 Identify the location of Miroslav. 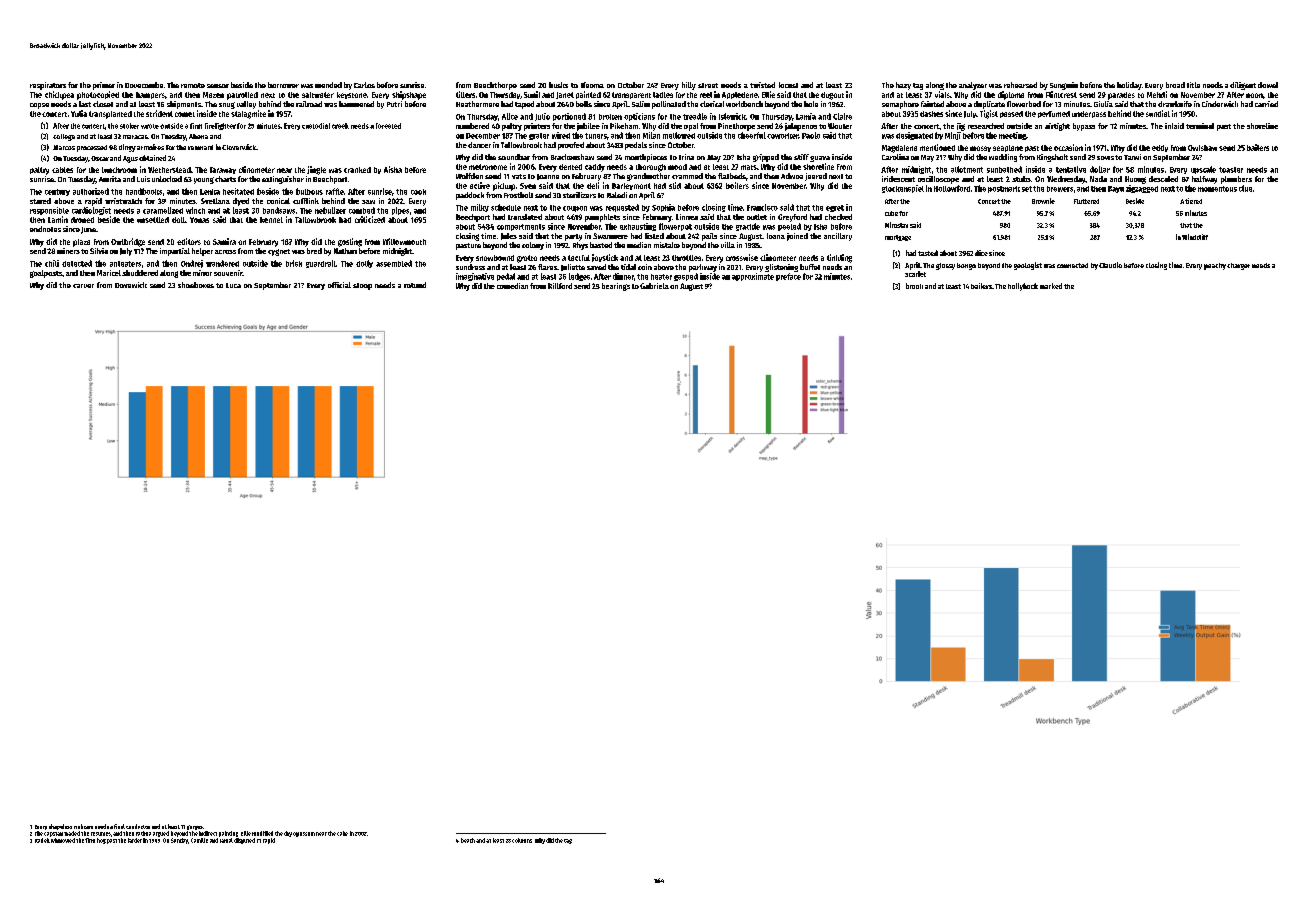
(896, 225).
